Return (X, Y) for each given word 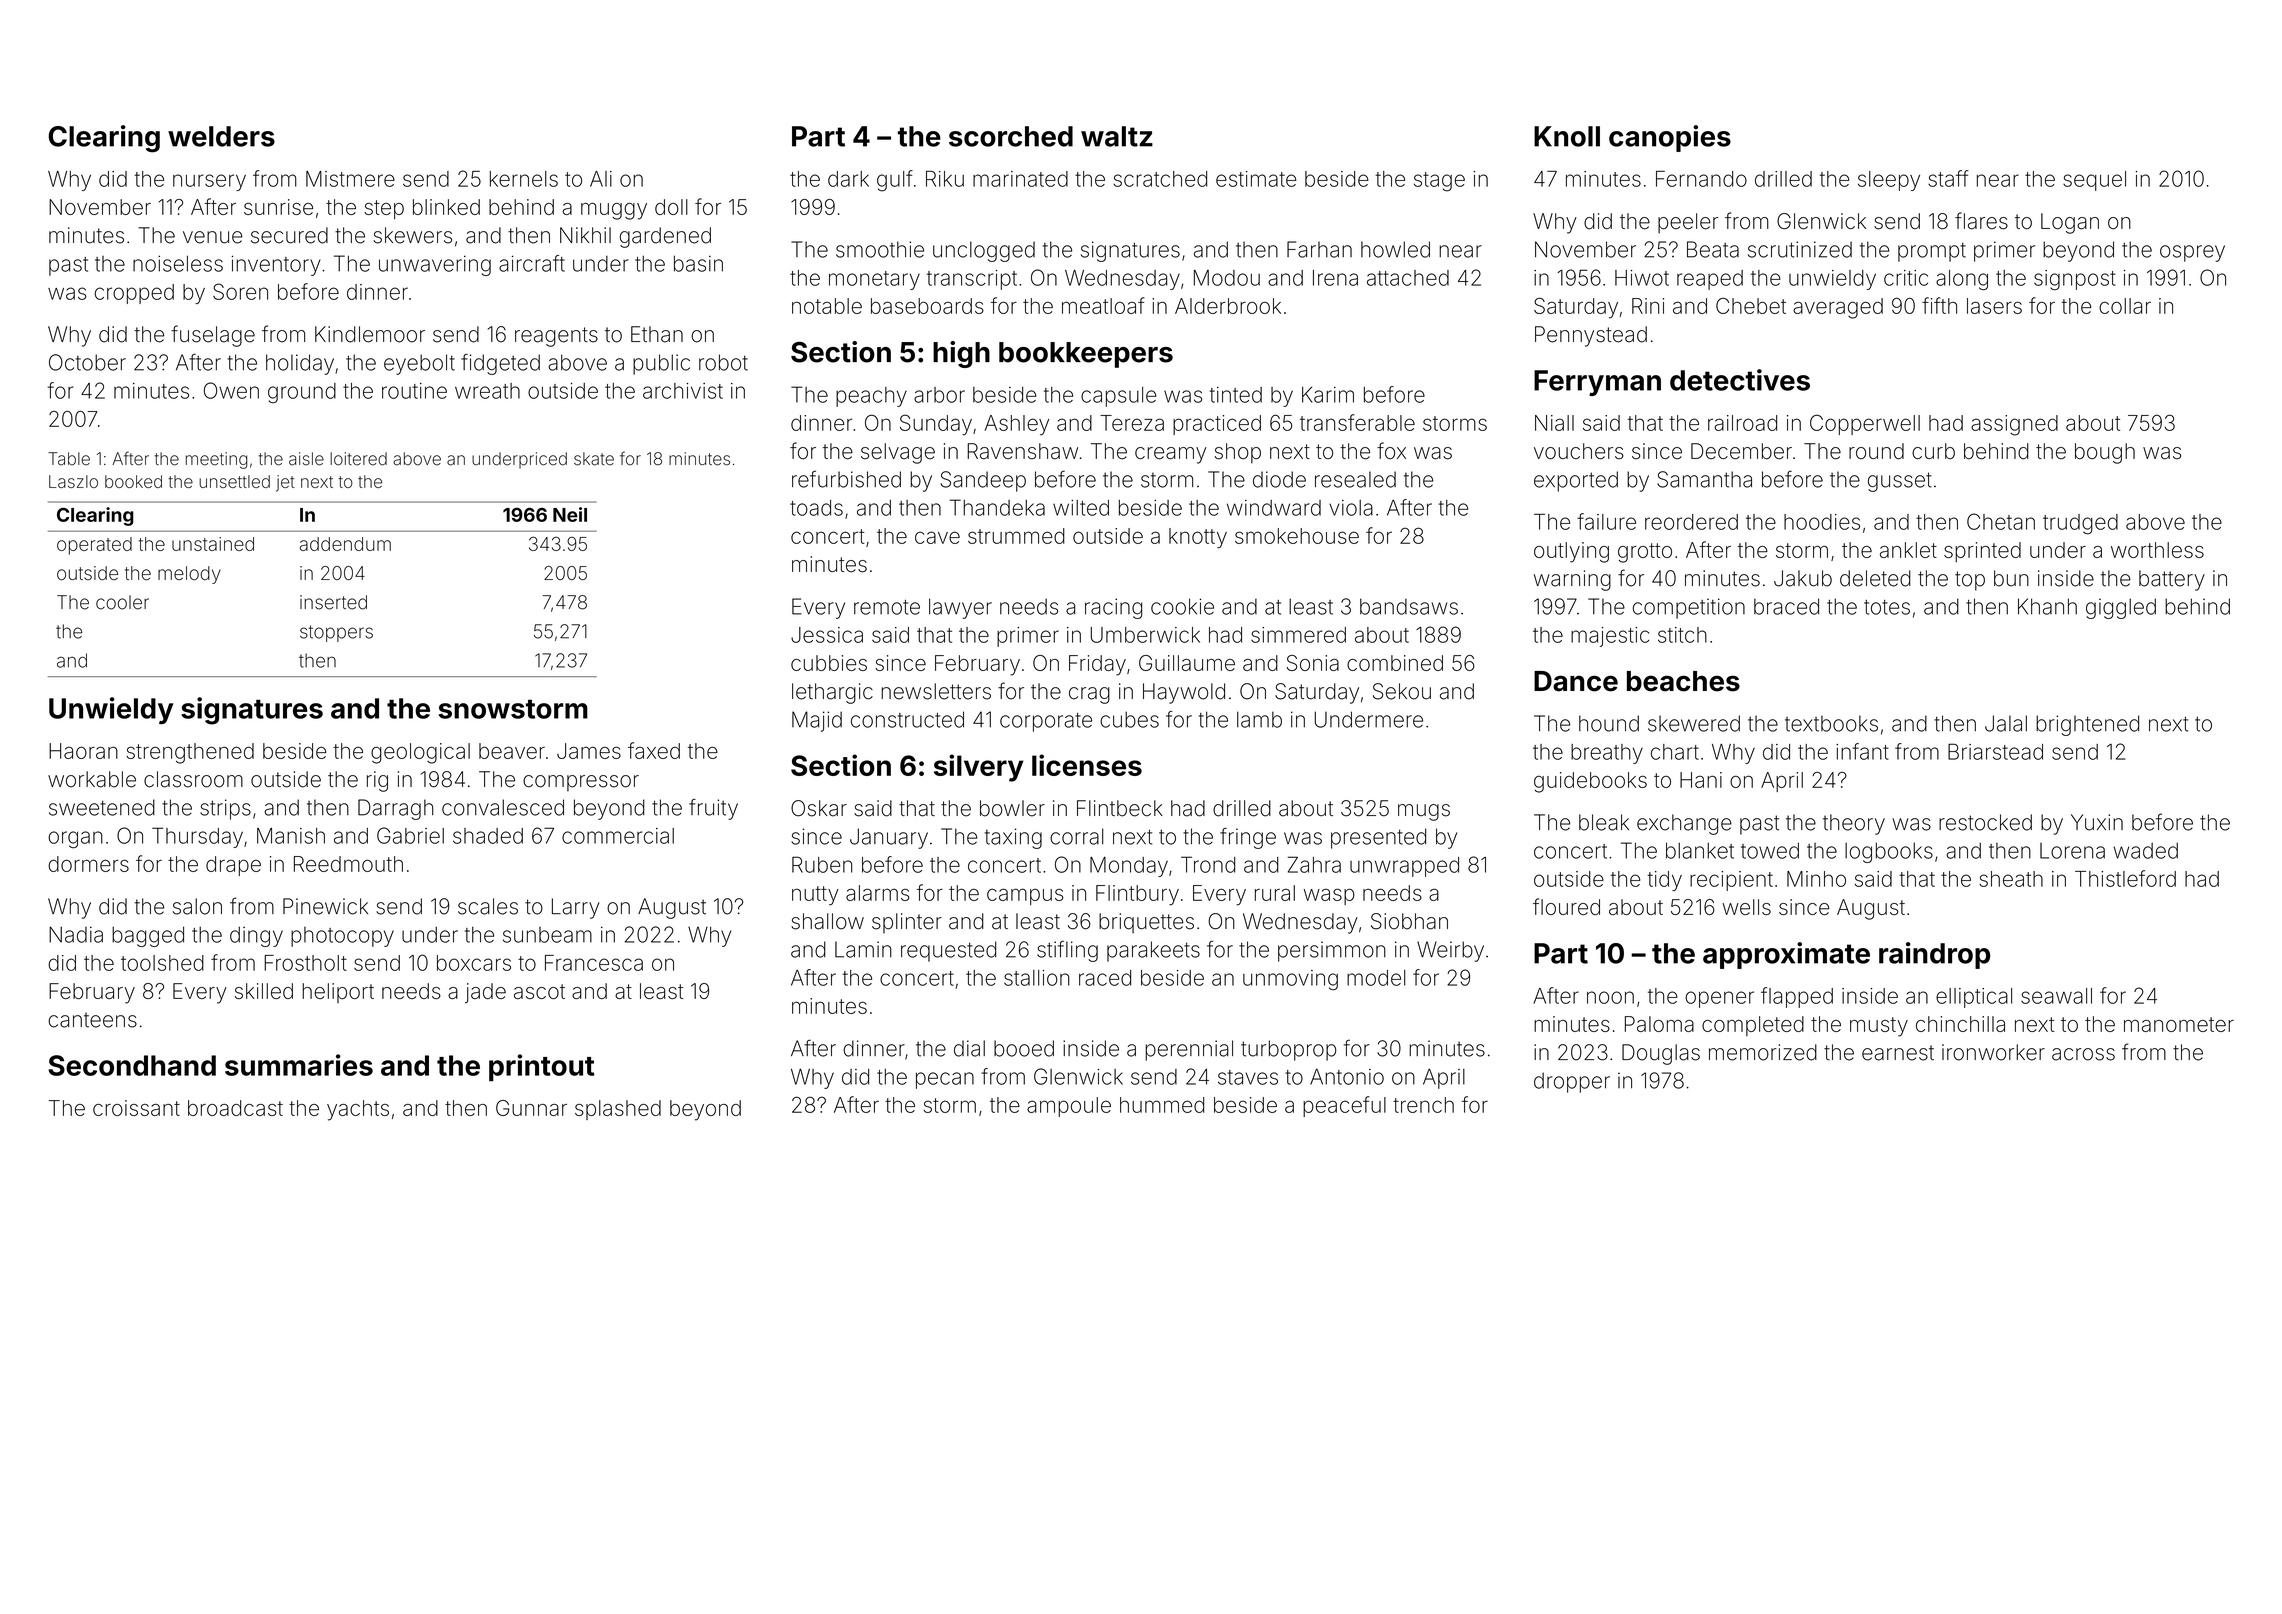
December (1741, 451)
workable (92, 779)
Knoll (1567, 136)
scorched (1011, 136)
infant (1862, 751)
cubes (1129, 719)
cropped (134, 294)
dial (969, 1048)
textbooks (1831, 723)
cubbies (829, 663)
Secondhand (132, 1065)
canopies (1670, 138)
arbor (939, 395)
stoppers (336, 633)
